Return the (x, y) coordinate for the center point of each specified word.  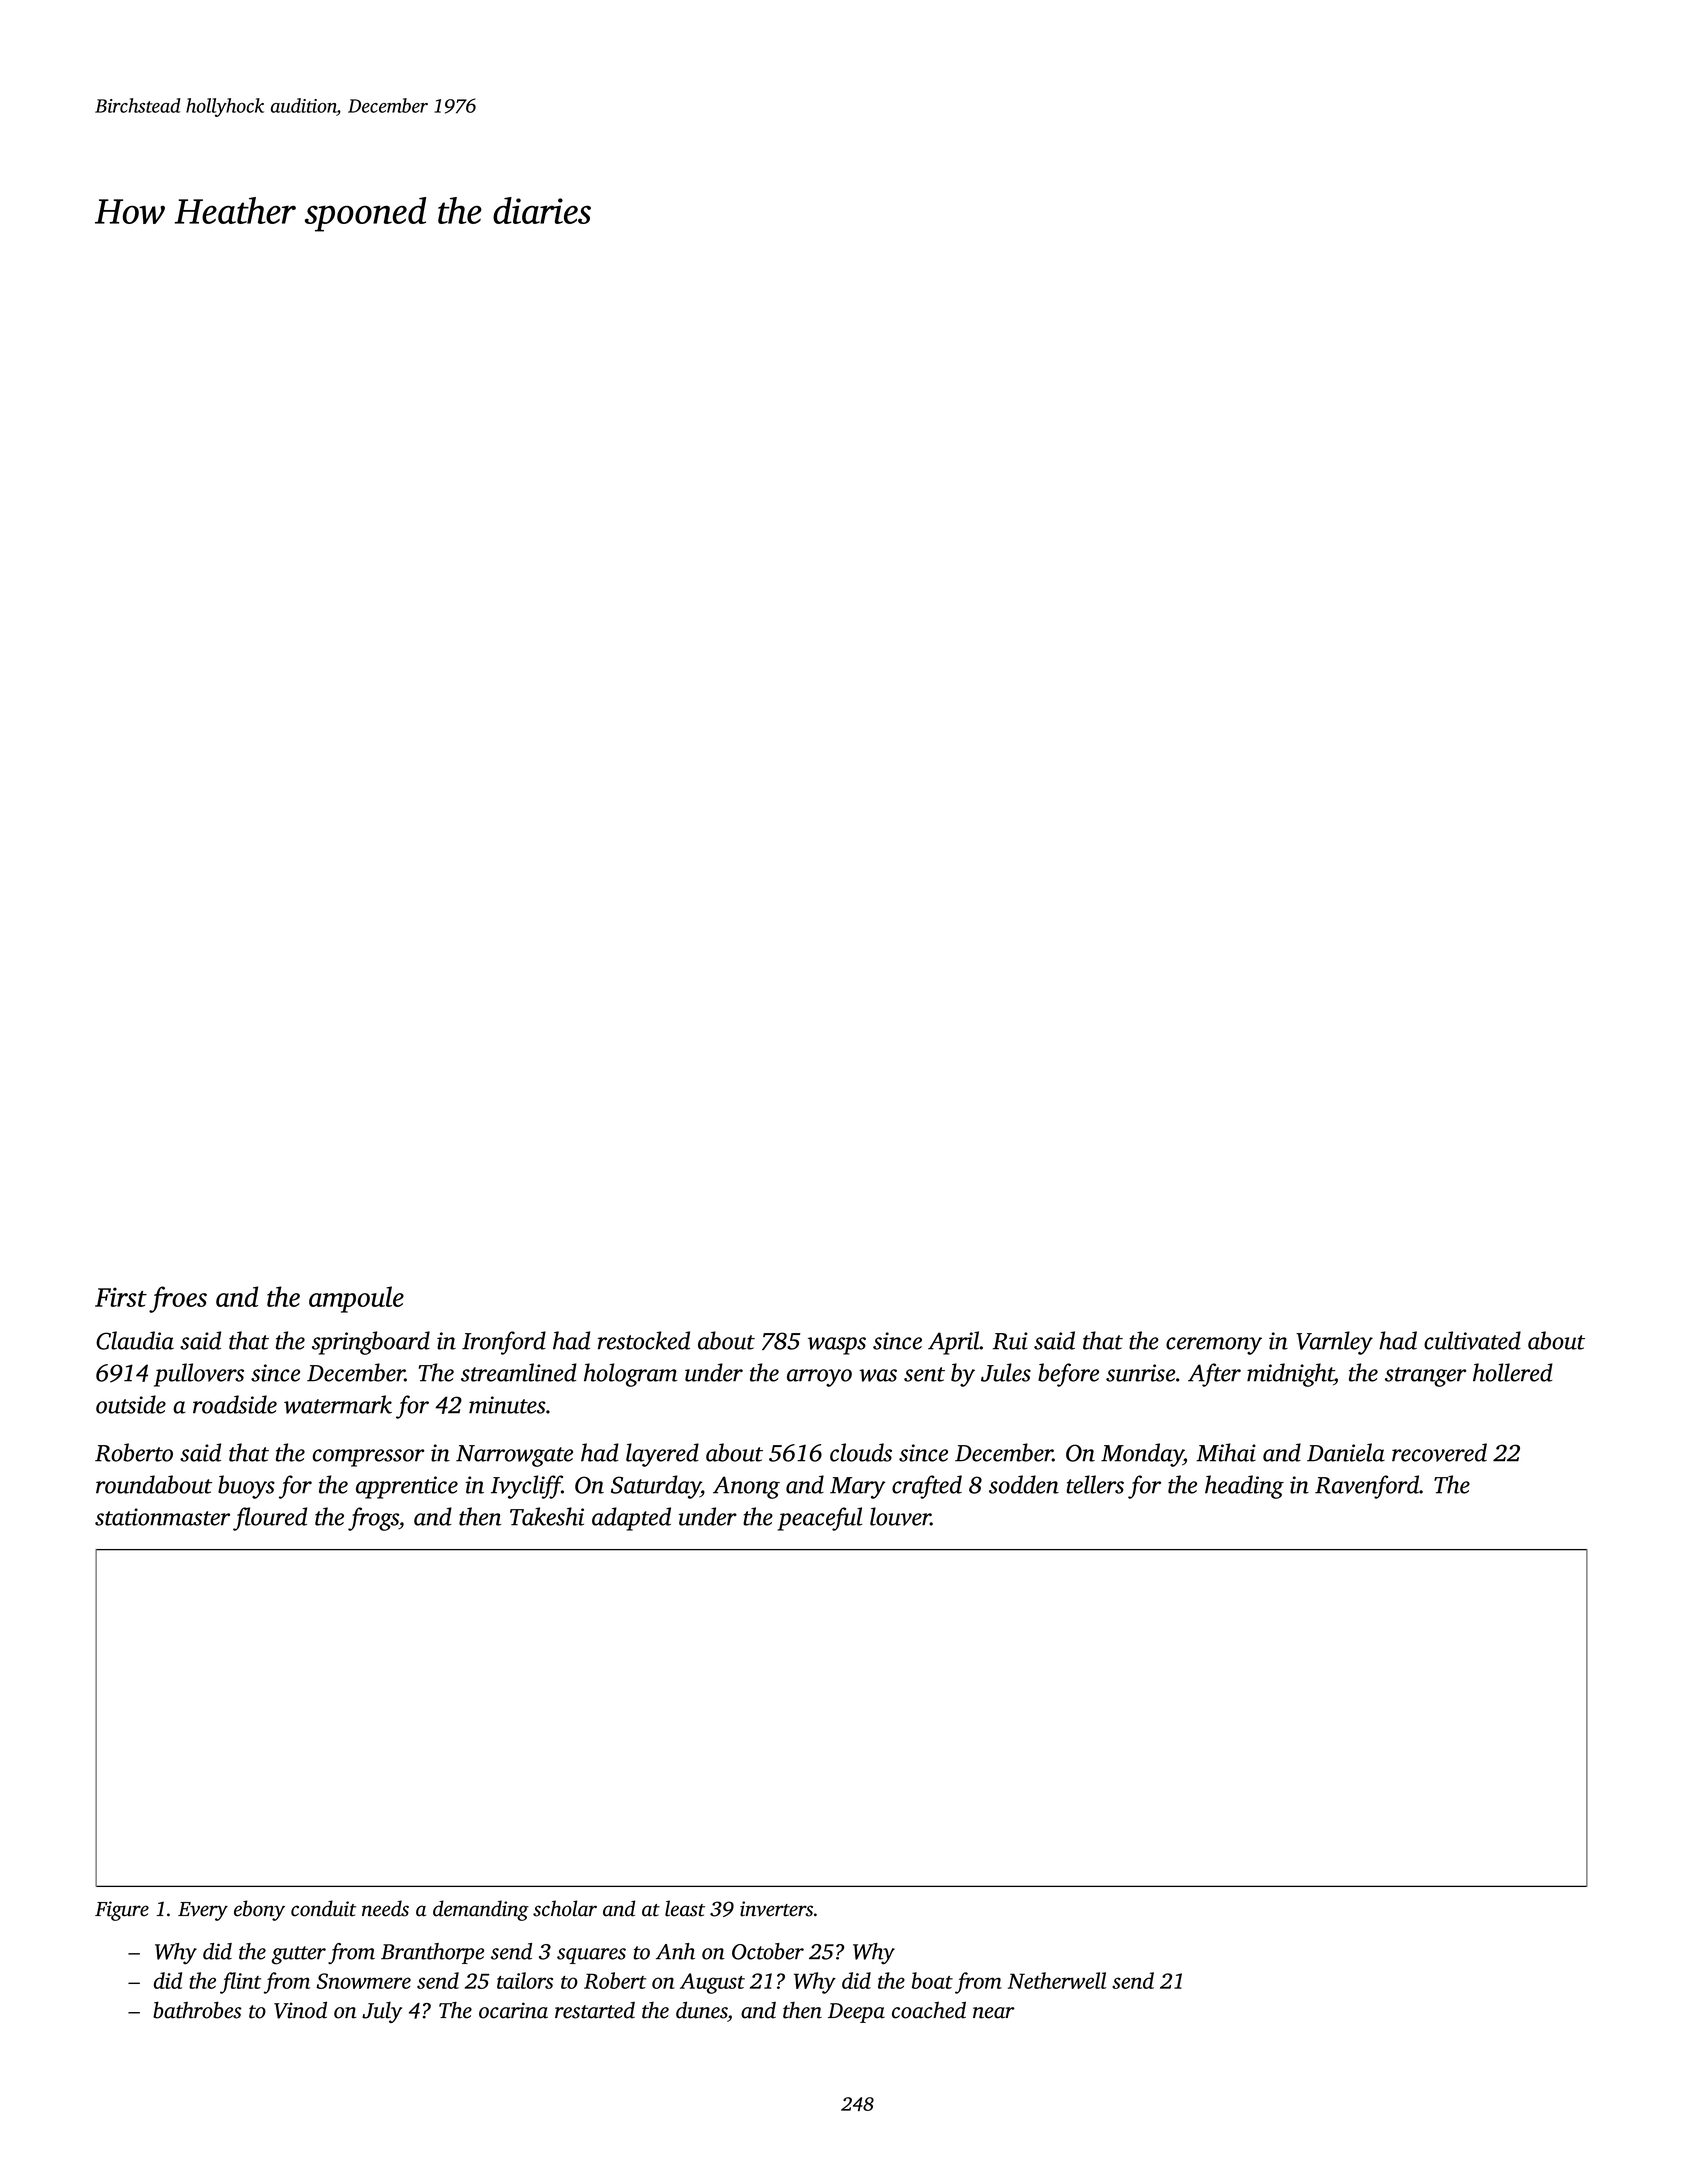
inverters (776, 1909)
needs (385, 1908)
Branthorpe (432, 1953)
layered (662, 1455)
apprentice (407, 1487)
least (685, 1908)
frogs (373, 1519)
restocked (644, 1340)
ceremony (1214, 1346)
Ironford (504, 1343)
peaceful (819, 1519)
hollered (1513, 1372)
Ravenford (1367, 1487)
